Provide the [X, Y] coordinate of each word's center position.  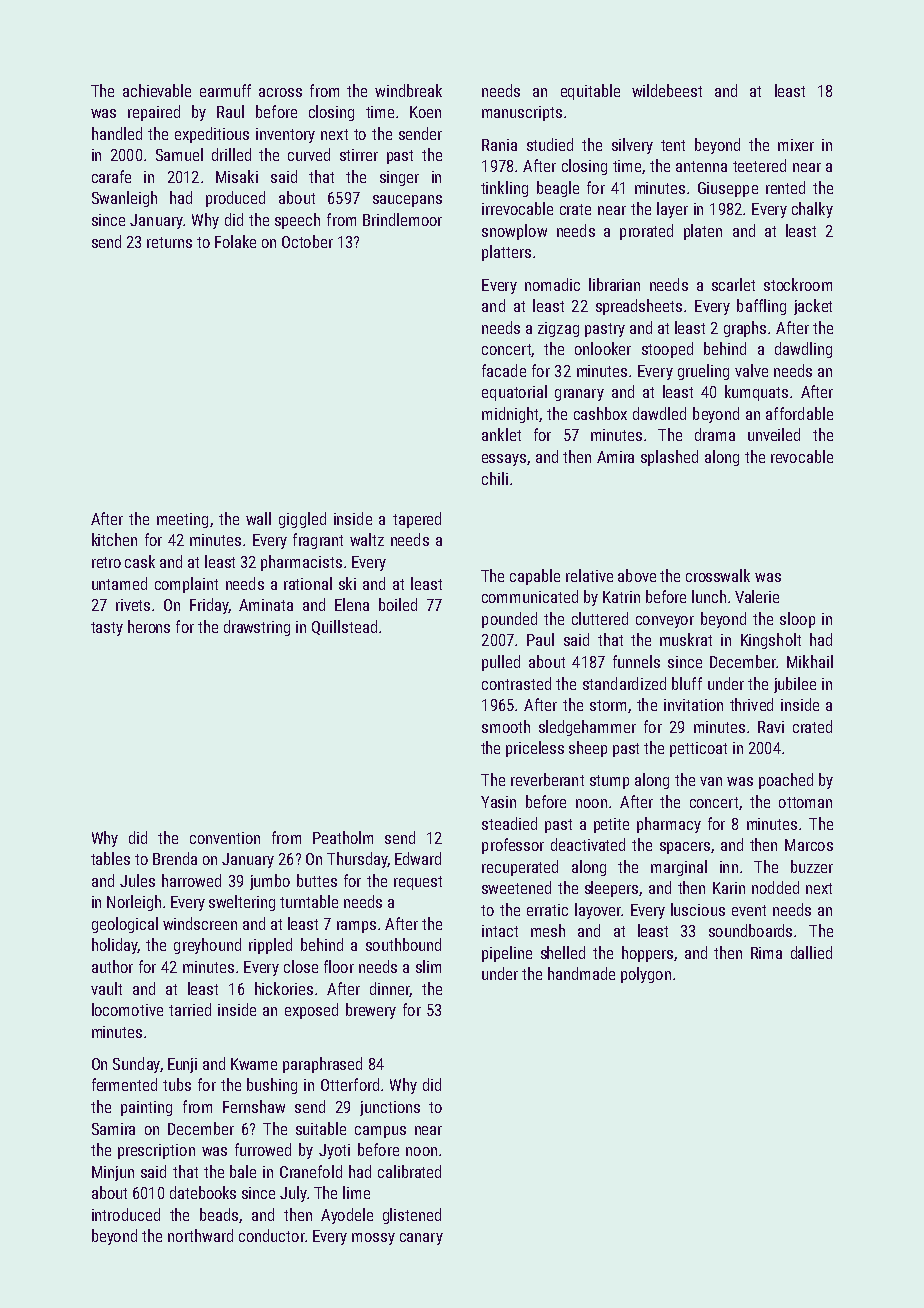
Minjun [113, 1173]
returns [169, 242]
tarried [190, 1009]
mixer [796, 145]
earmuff [225, 90]
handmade [581, 973]
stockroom [798, 284]
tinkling [504, 189]
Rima [766, 953]
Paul [540, 639]
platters [506, 253]
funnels [636, 661]
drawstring [257, 628]
